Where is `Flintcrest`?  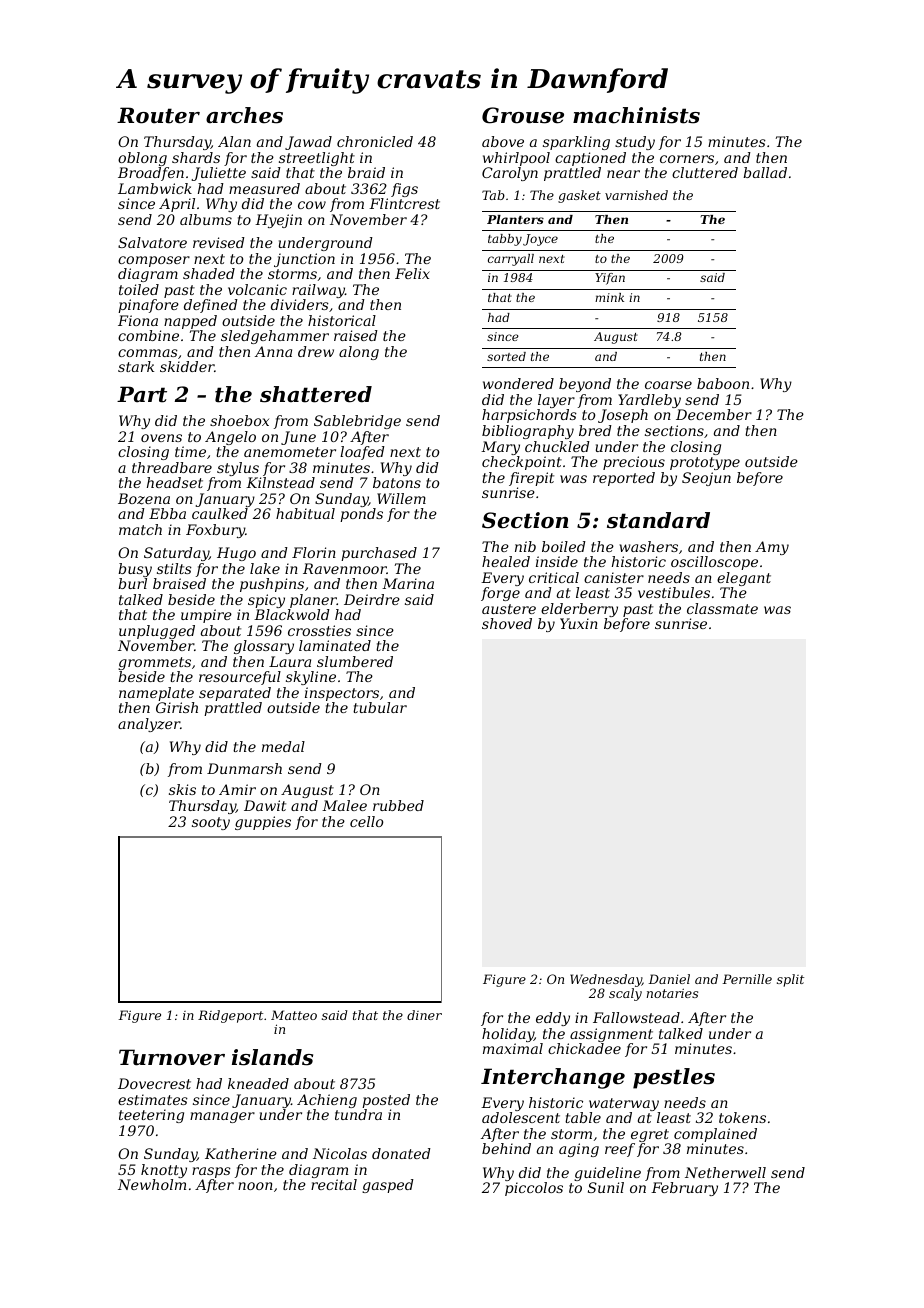
Flintcrest is located at coordinates (404, 203).
